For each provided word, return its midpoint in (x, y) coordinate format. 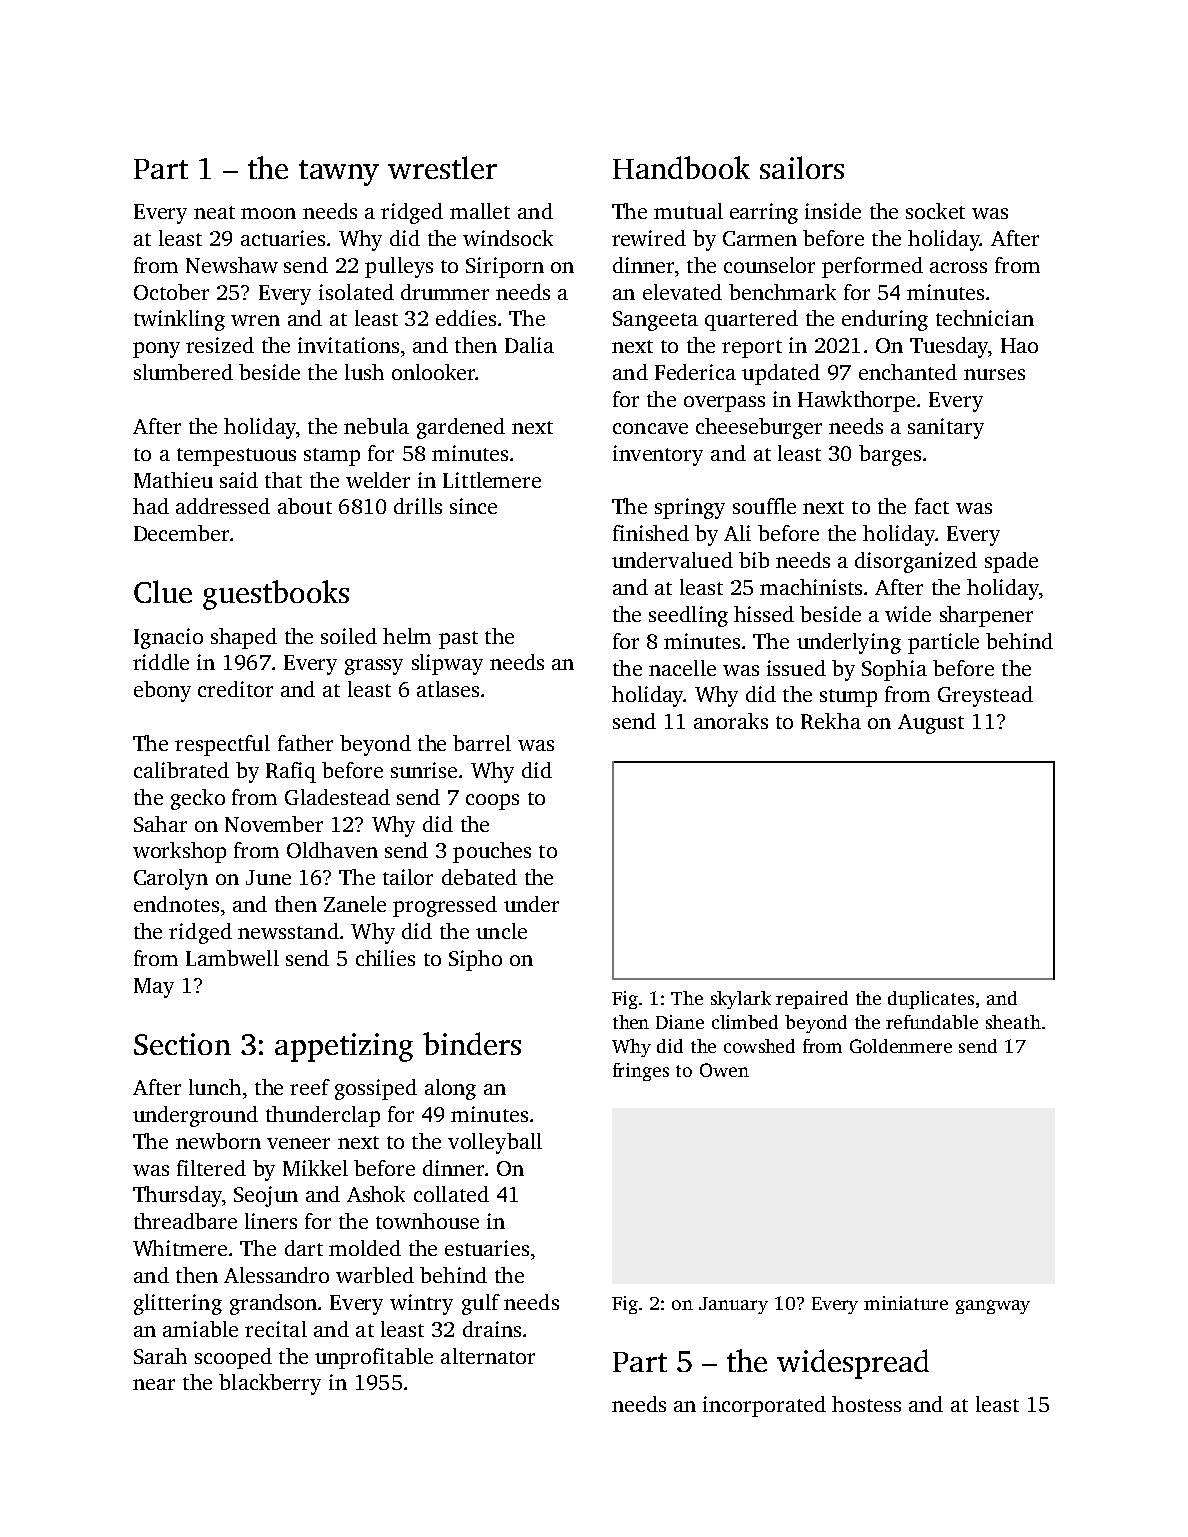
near (154, 1384)
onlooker (434, 372)
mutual (688, 211)
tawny (339, 173)
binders (472, 1043)
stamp (332, 457)
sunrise (424, 770)
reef (310, 1087)
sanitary (946, 428)
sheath (1013, 1022)
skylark (741, 1000)
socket (935, 211)
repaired (812, 1000)
